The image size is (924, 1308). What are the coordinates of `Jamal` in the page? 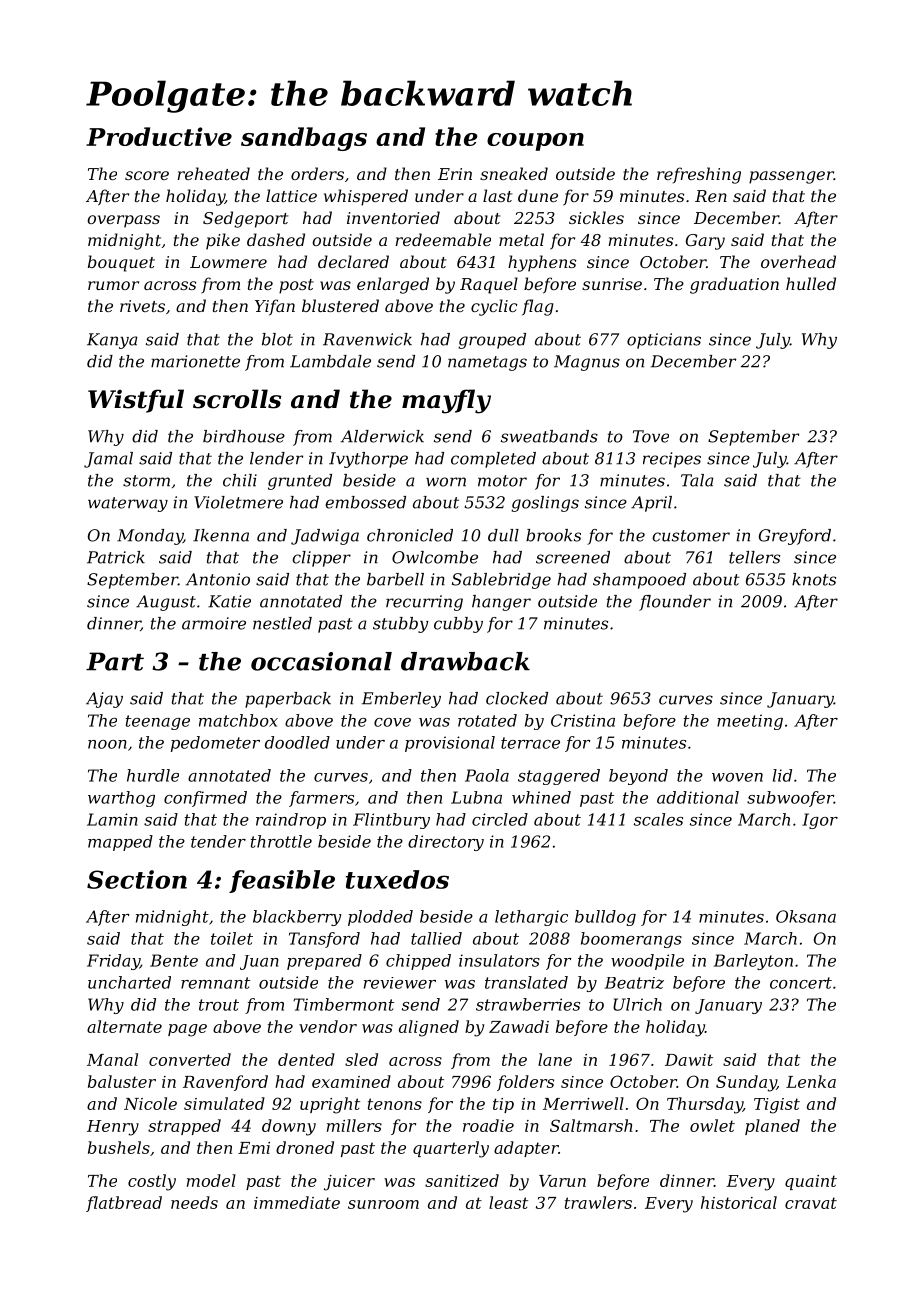 It's located at (108, 460).
